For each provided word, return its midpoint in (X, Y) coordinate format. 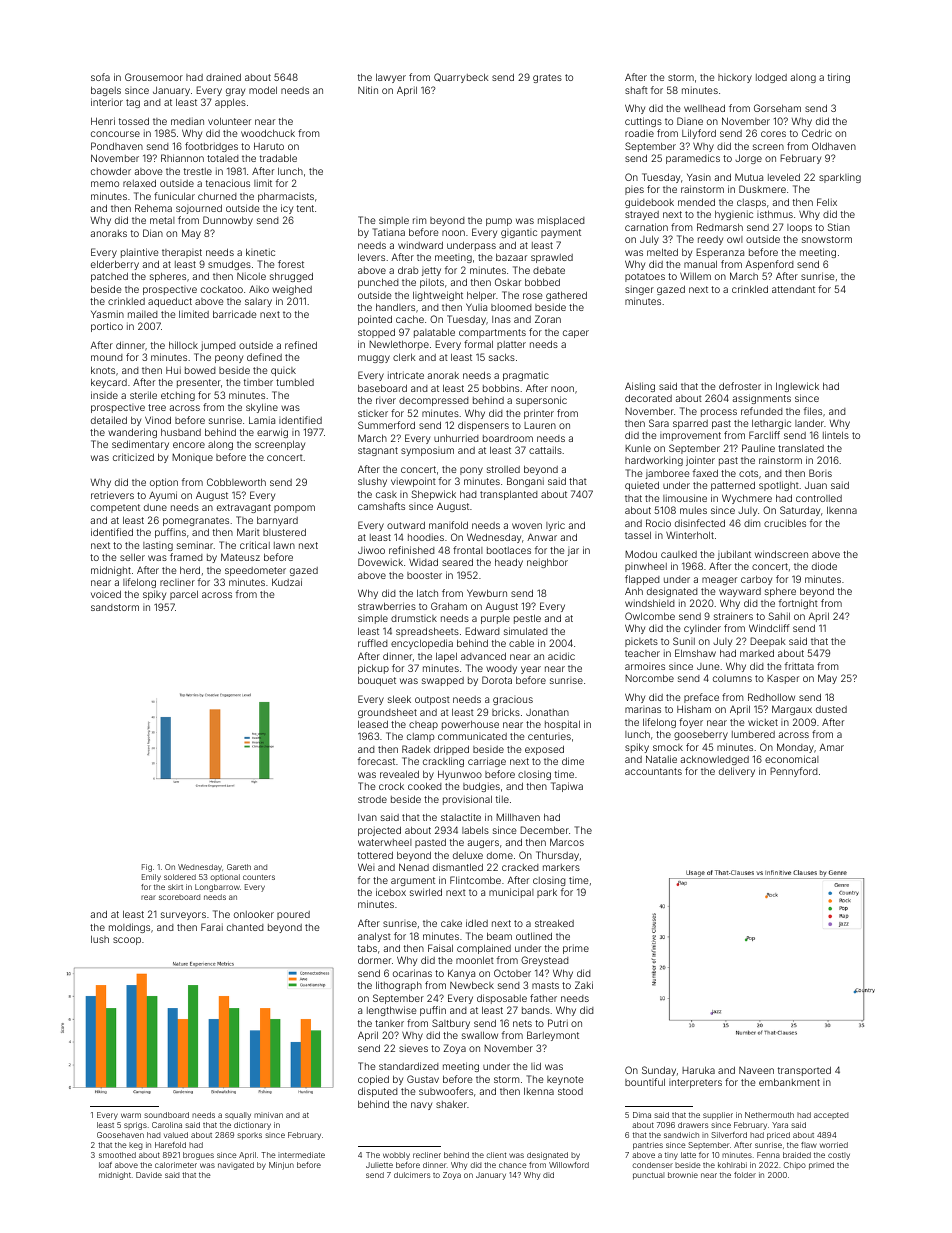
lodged (771, 78)
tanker (389, 1023)
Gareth (239, 867)
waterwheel (385, 842)
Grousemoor (154, 77)
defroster (740, 386)
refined (301, 345)
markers (561, 867)
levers (371, 257)
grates (547, 78)
